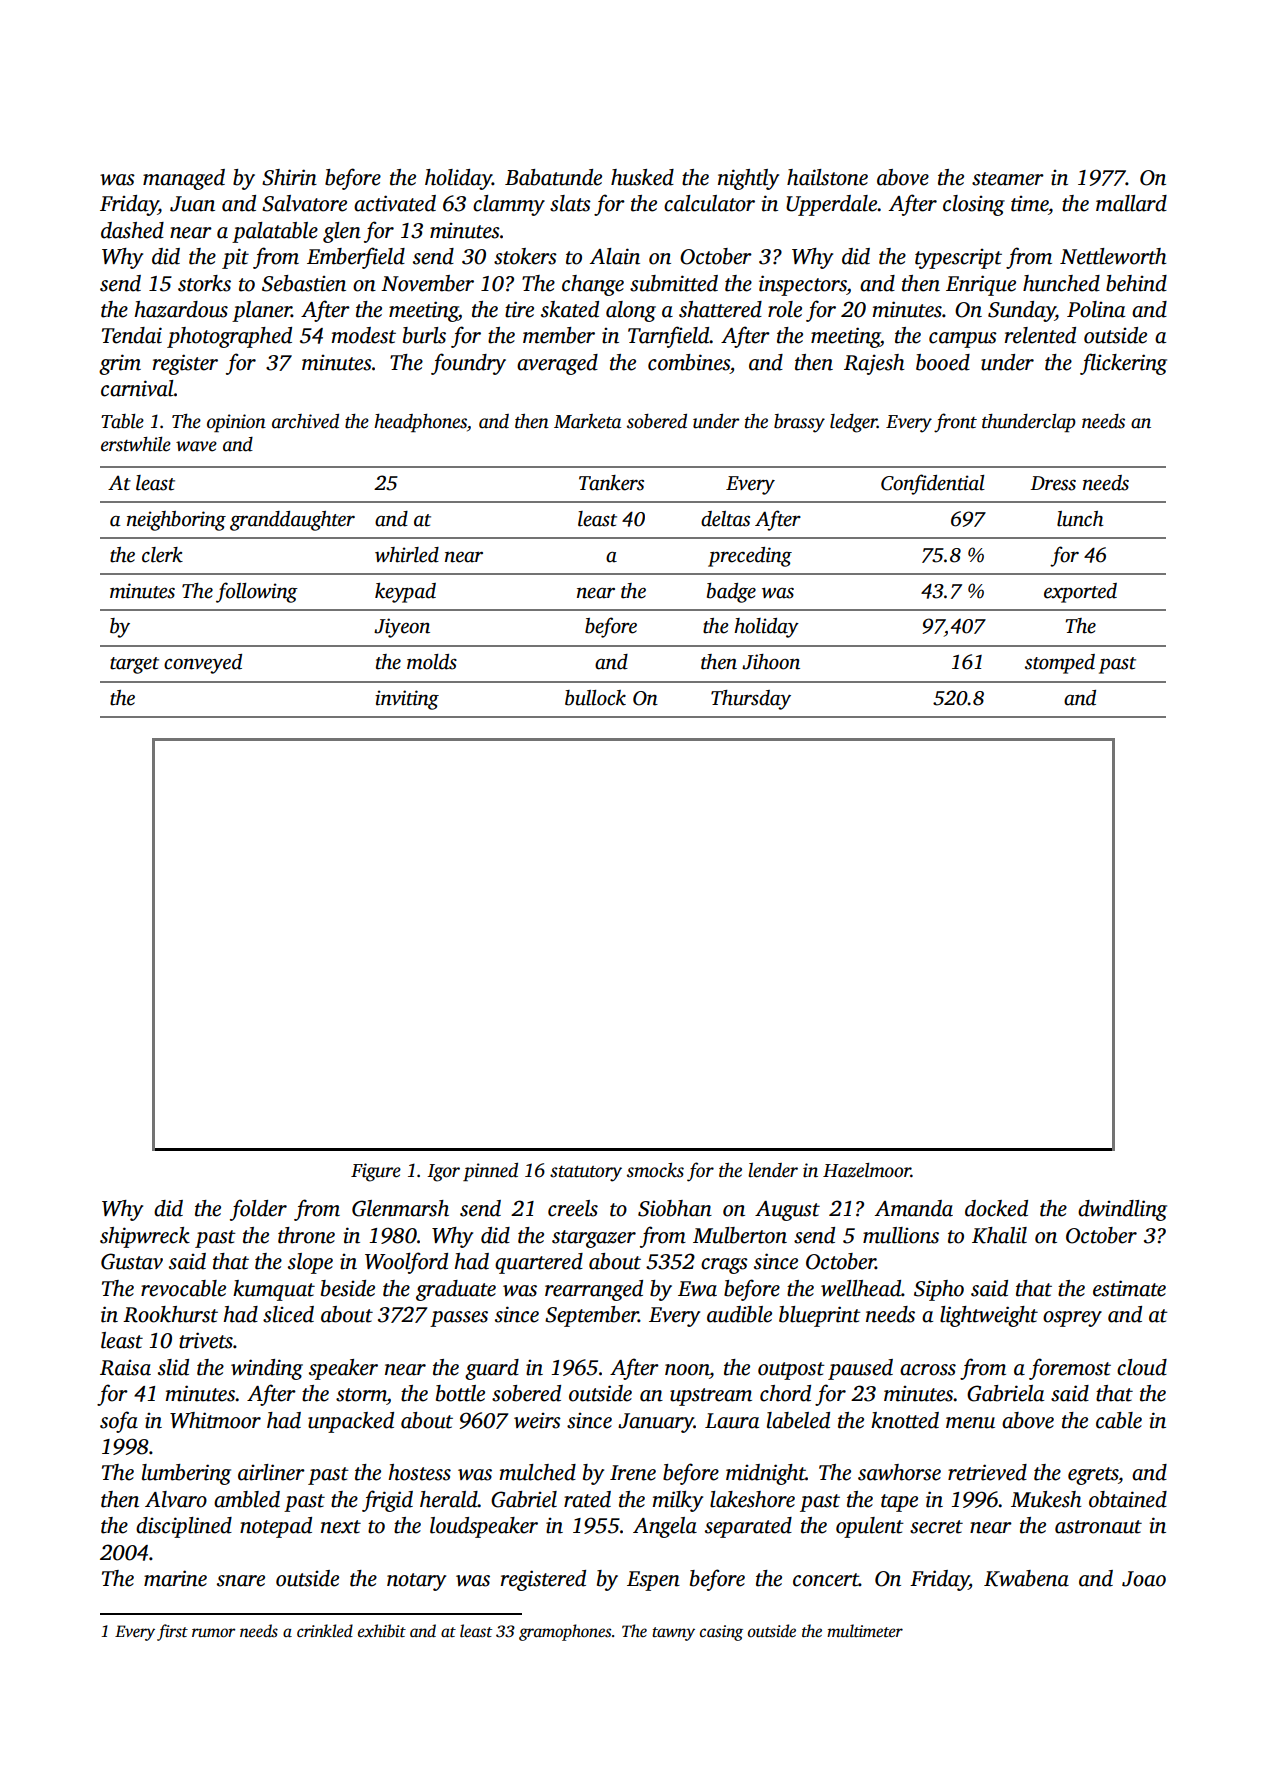 This page has height=1792, width=1267. Describe the element at coordinates (773, 1170) in the page. I see `lender` at that location.
